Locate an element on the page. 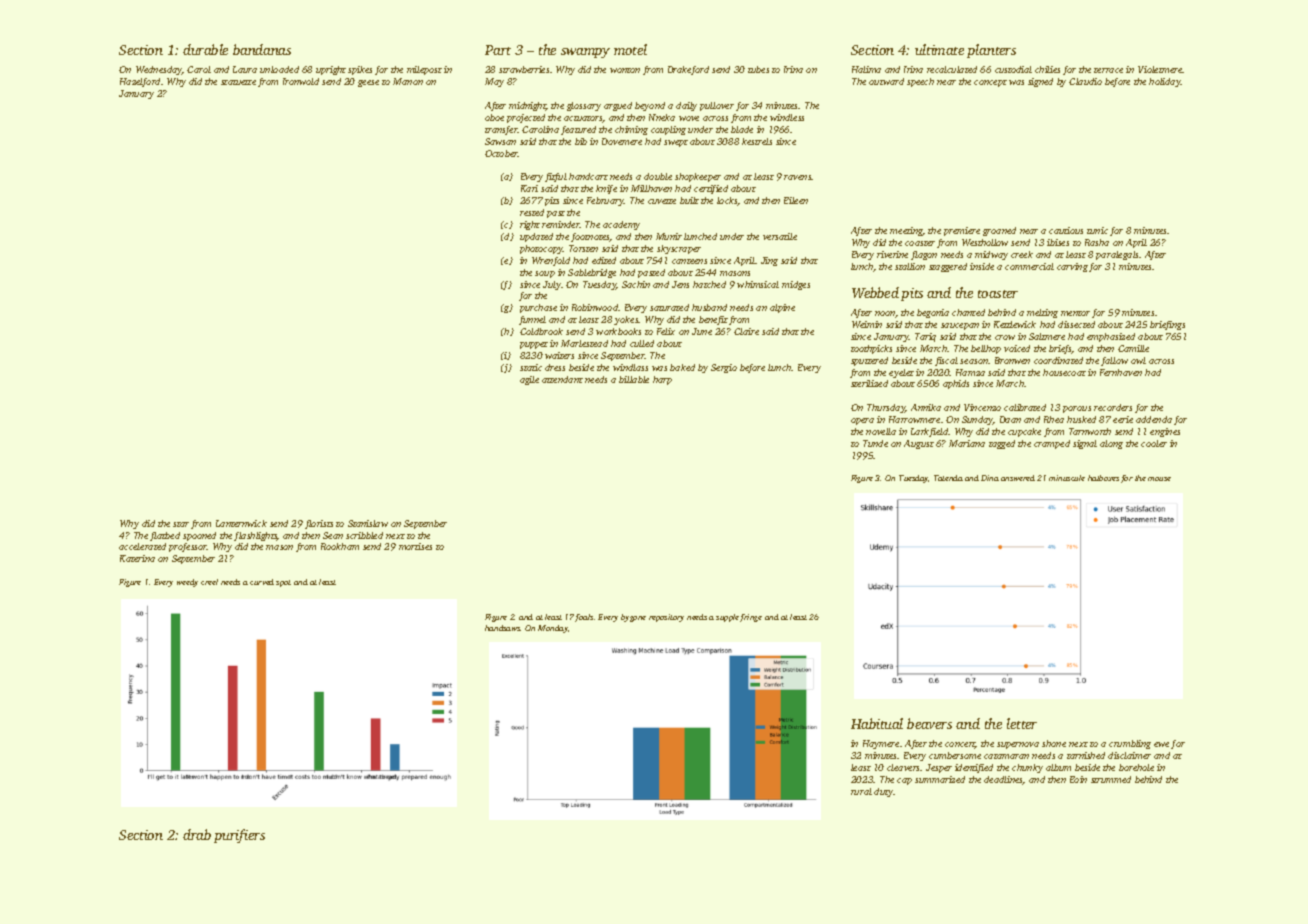 This image has width=1308, height=924. star is located at coordinates (181, 524).
